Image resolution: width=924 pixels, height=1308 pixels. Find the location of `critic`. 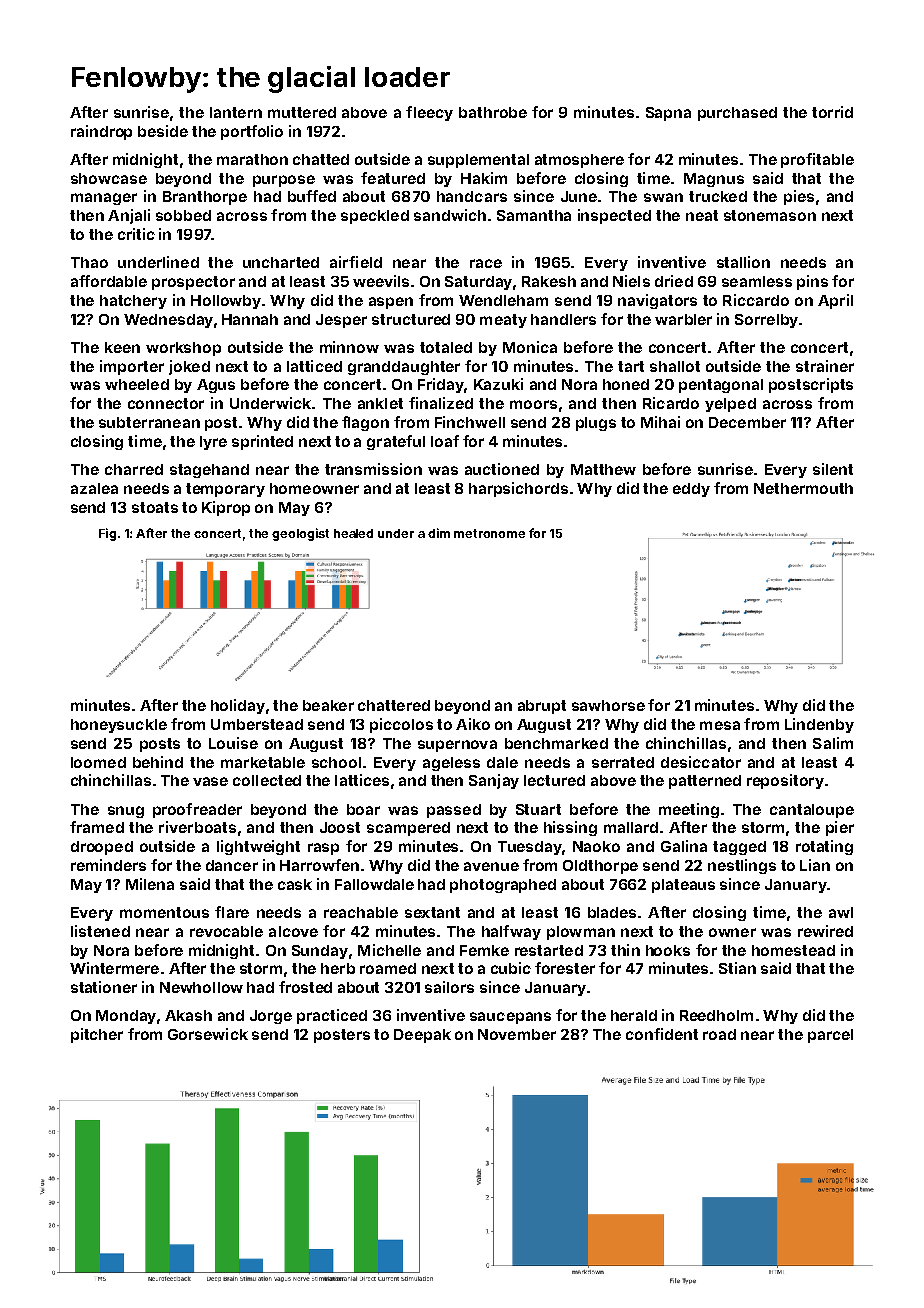

critic is located at coordinates (136, 234).
